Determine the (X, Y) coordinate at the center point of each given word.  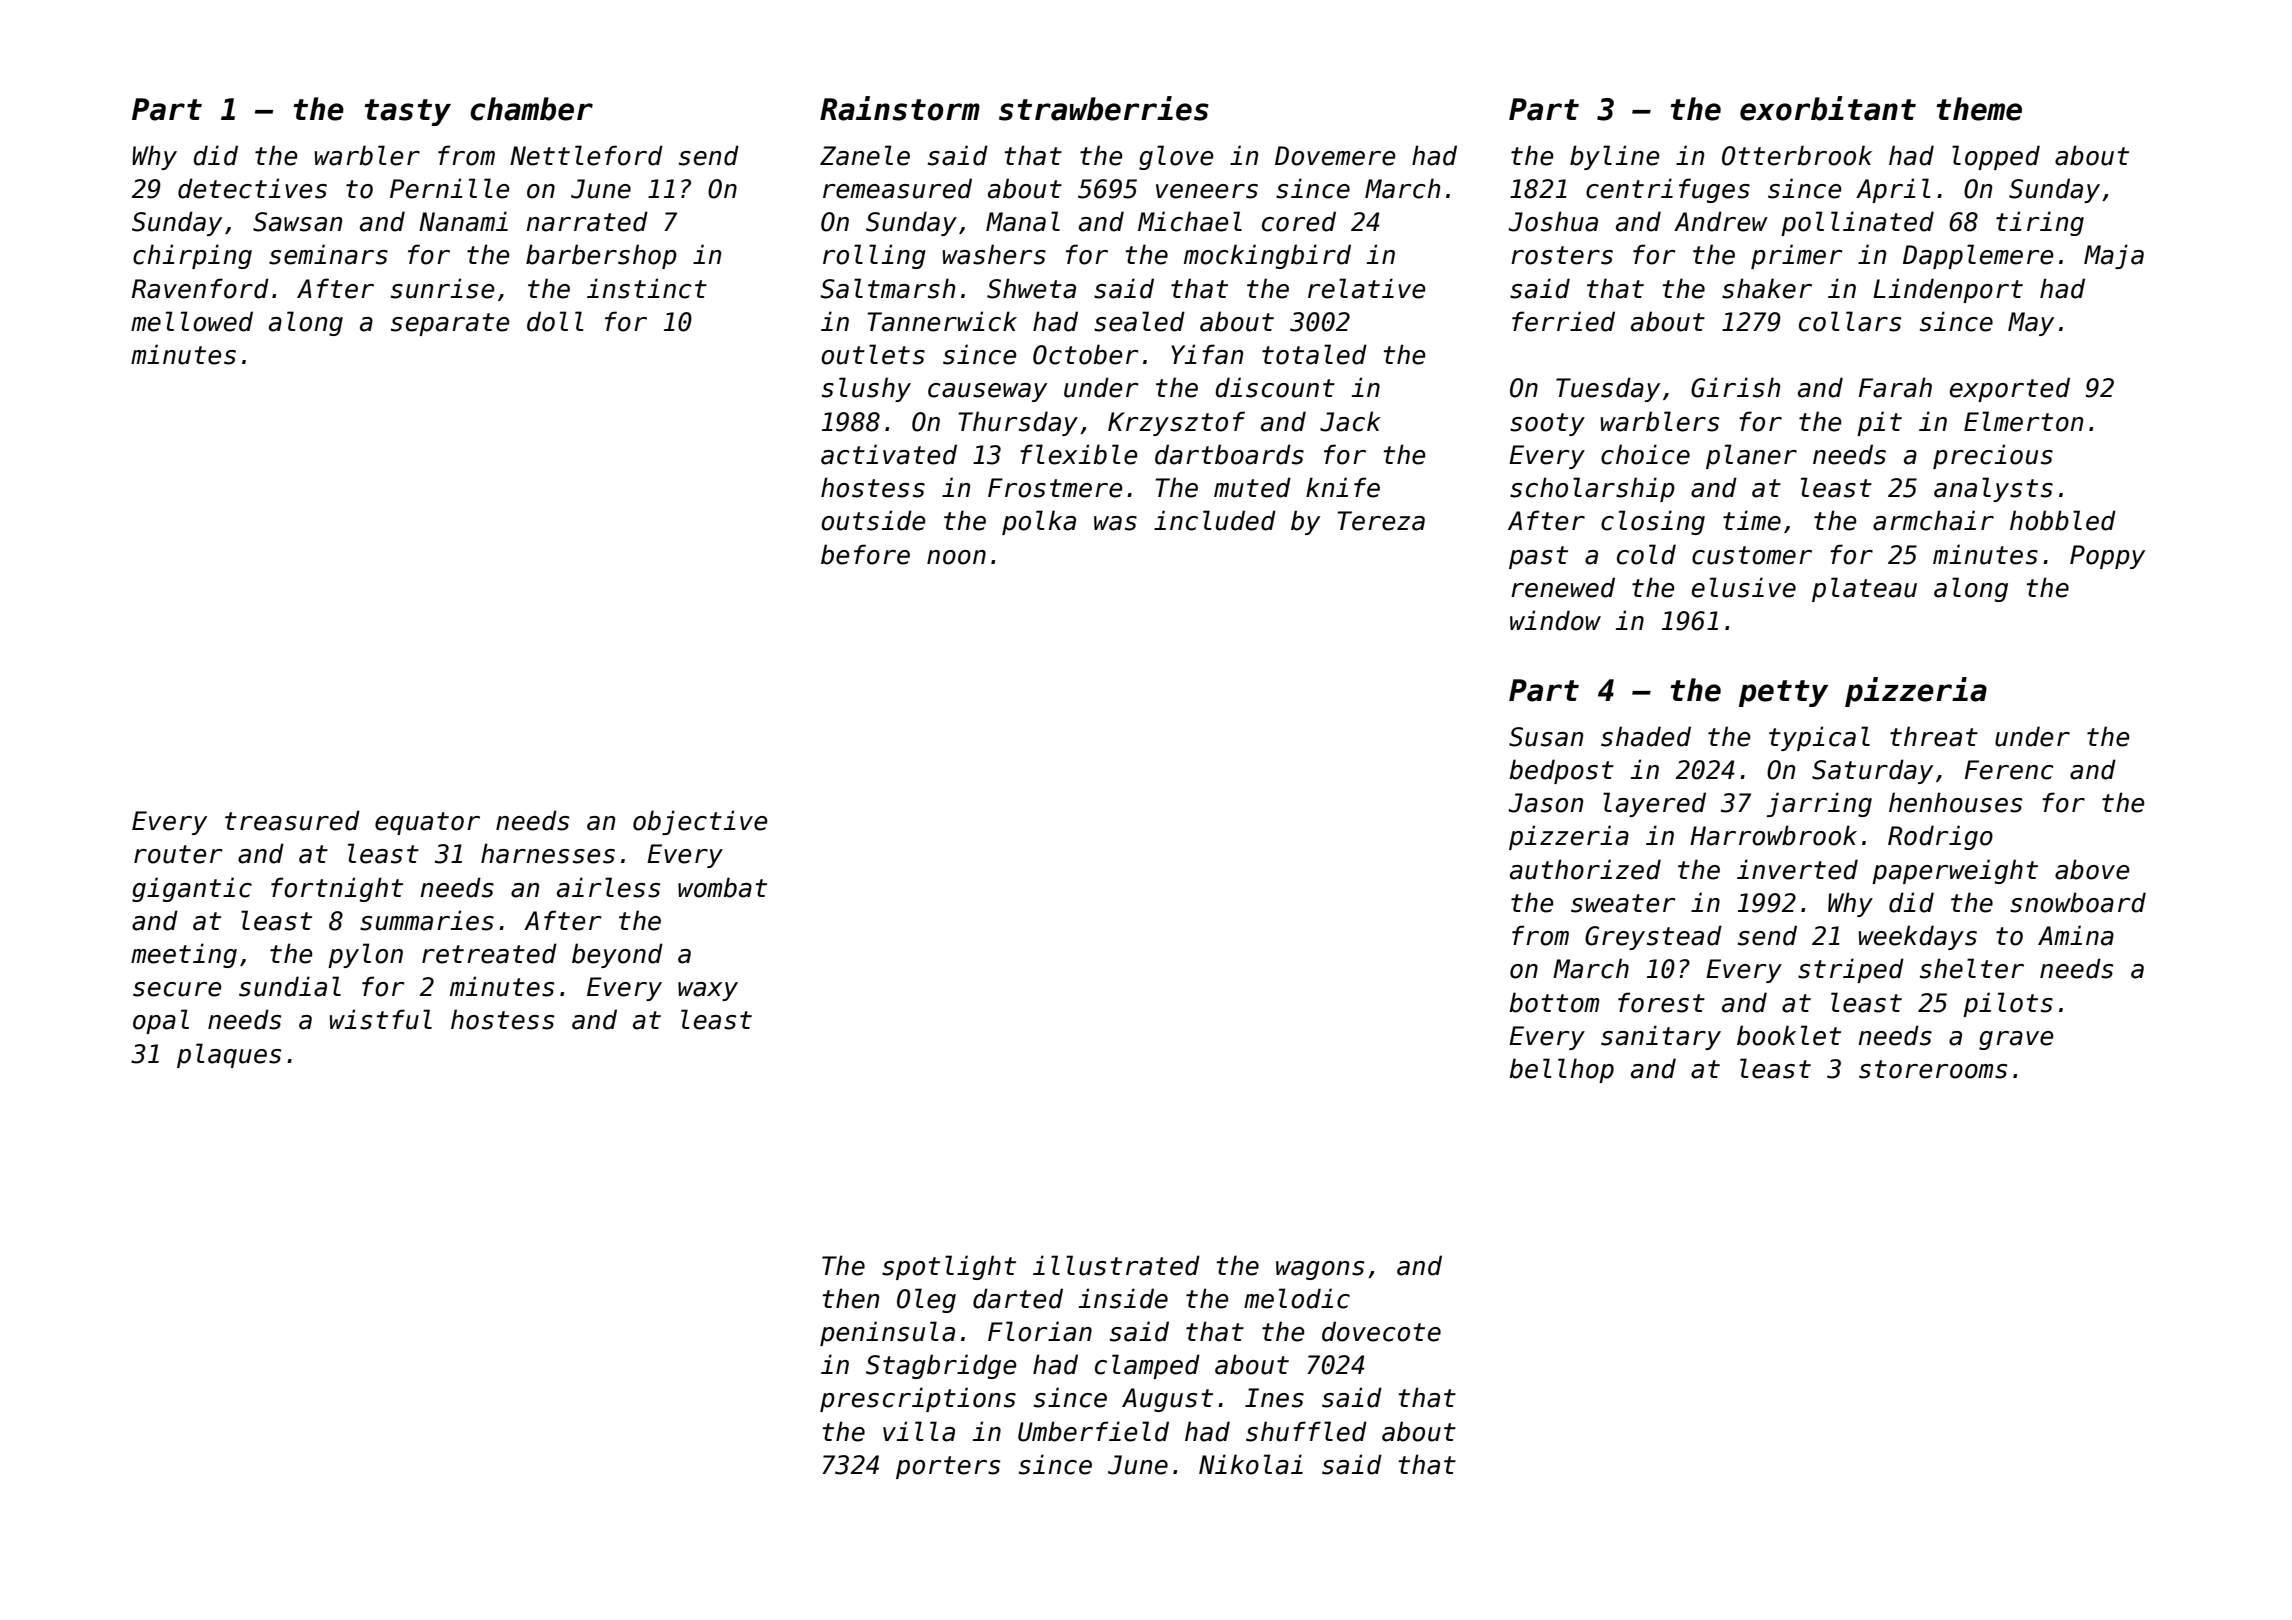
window (1555, 620)
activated (889, 454)
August (1167, 1400)
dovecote (1381, 1331)
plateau (1864, 589)
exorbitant (1828, 108)
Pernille (450, 188)
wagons (1320, 1270)
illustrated (1116, 1265)
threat (1934, 736)
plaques (229, 1055)
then (850, 1298)
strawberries (1104, 108)
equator (427, 823)
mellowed (192, 321)
